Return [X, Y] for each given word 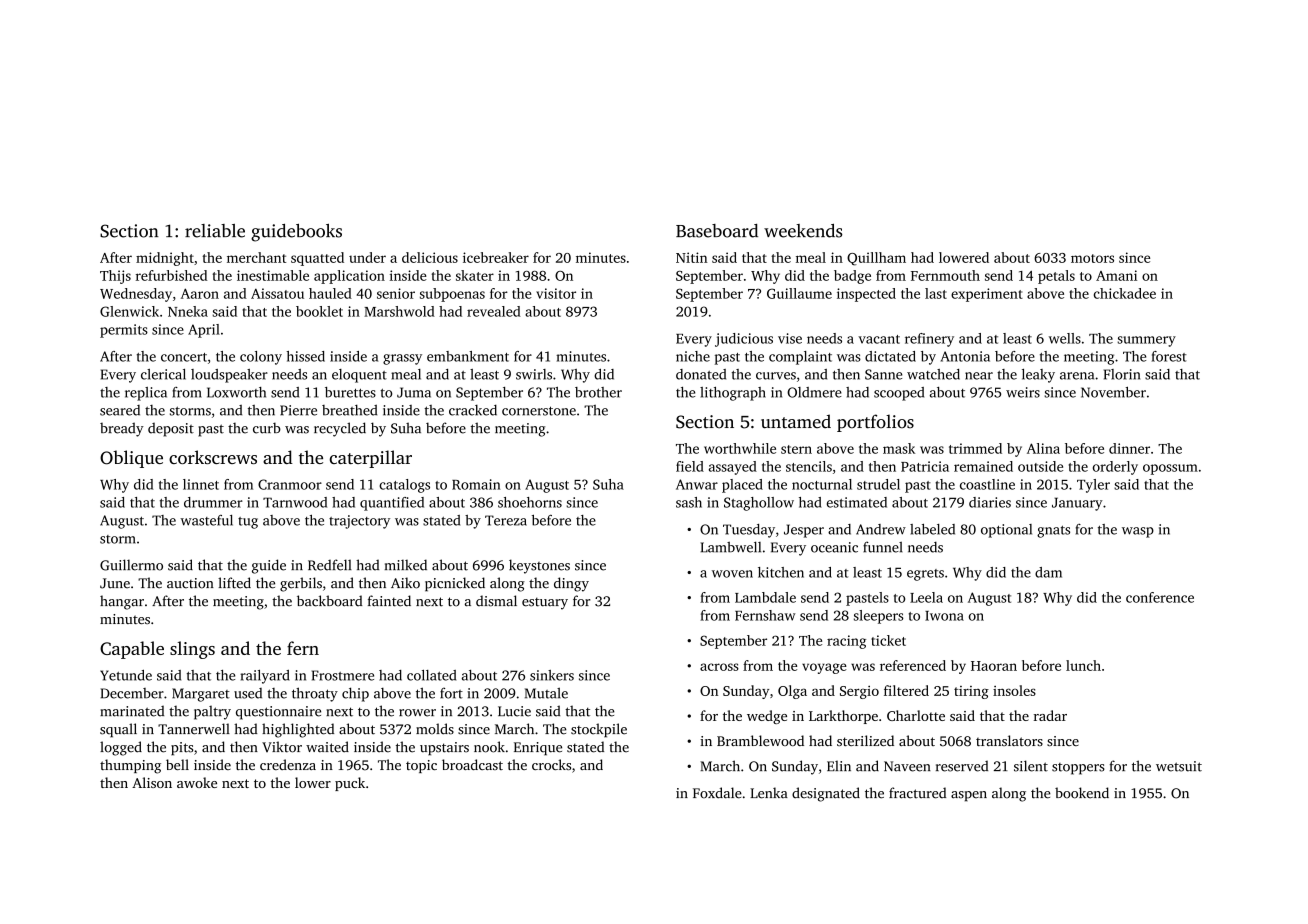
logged [121, 748]
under [367, 257]
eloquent [359, 376]
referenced [913, 665]
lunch [1083, 665]
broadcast [472, 764]
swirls [534, 374]
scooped [899, 394]
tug [248, 523]
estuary [545, 603]
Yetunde [126, 675]
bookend [1082, 793]
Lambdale [765, 597]
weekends [803, 231]
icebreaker [496, 257]
